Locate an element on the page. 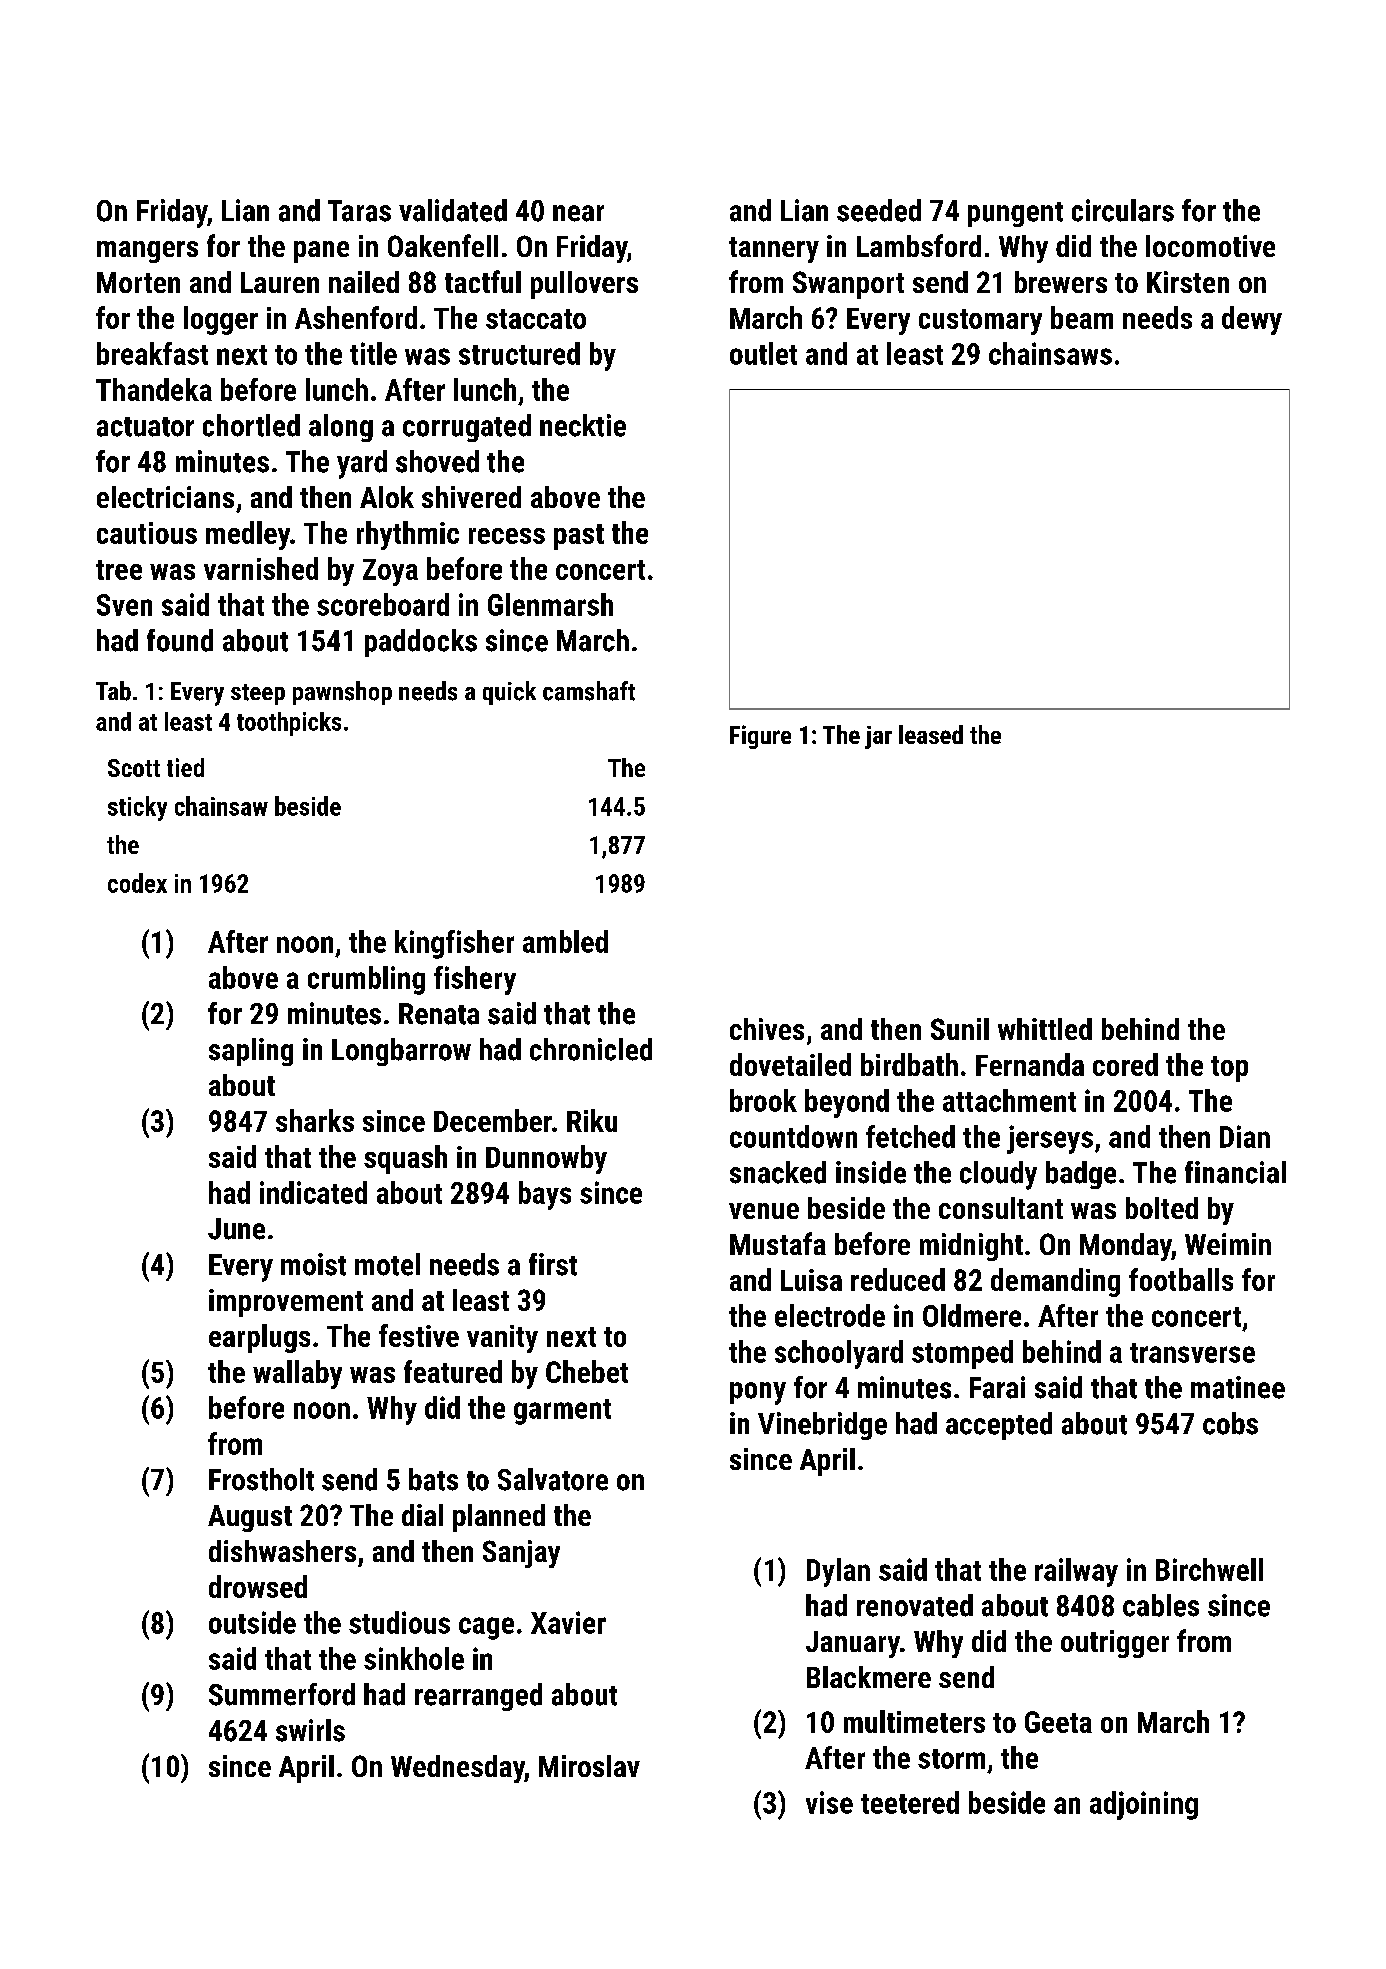 The height and width of the document is (1969, 1386). locomotive is located at coordinates (1210, 246).
